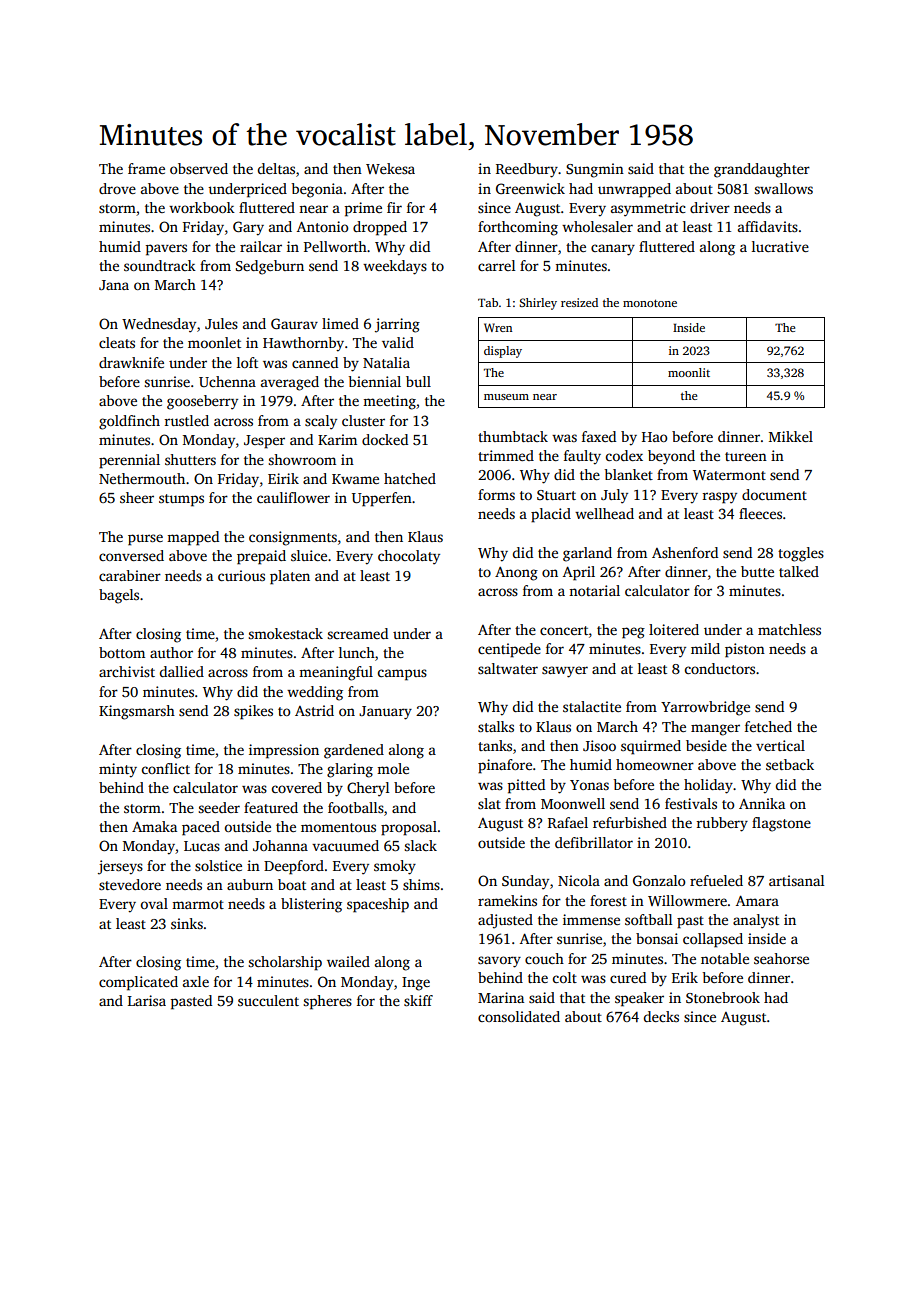 Image resolution: width=924 pixels, height=1308 pixels. What do you see at coordinates (159, 325) in the screenshot?
I see `Wednesday` at bounding box center [159, 325].
